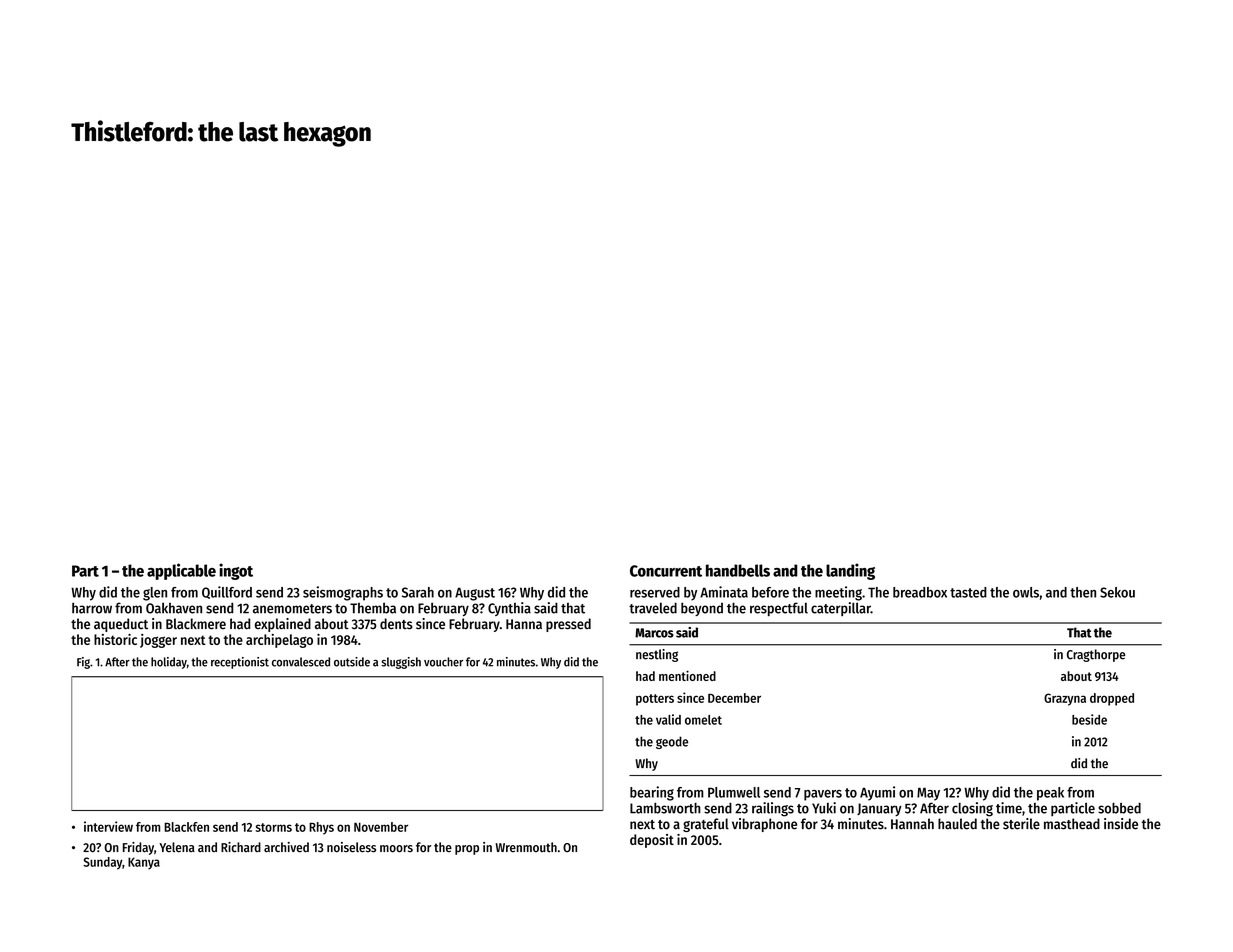 This screenshot has width=1233, height=952. I want to click on Rhys, so click(321, 828).
